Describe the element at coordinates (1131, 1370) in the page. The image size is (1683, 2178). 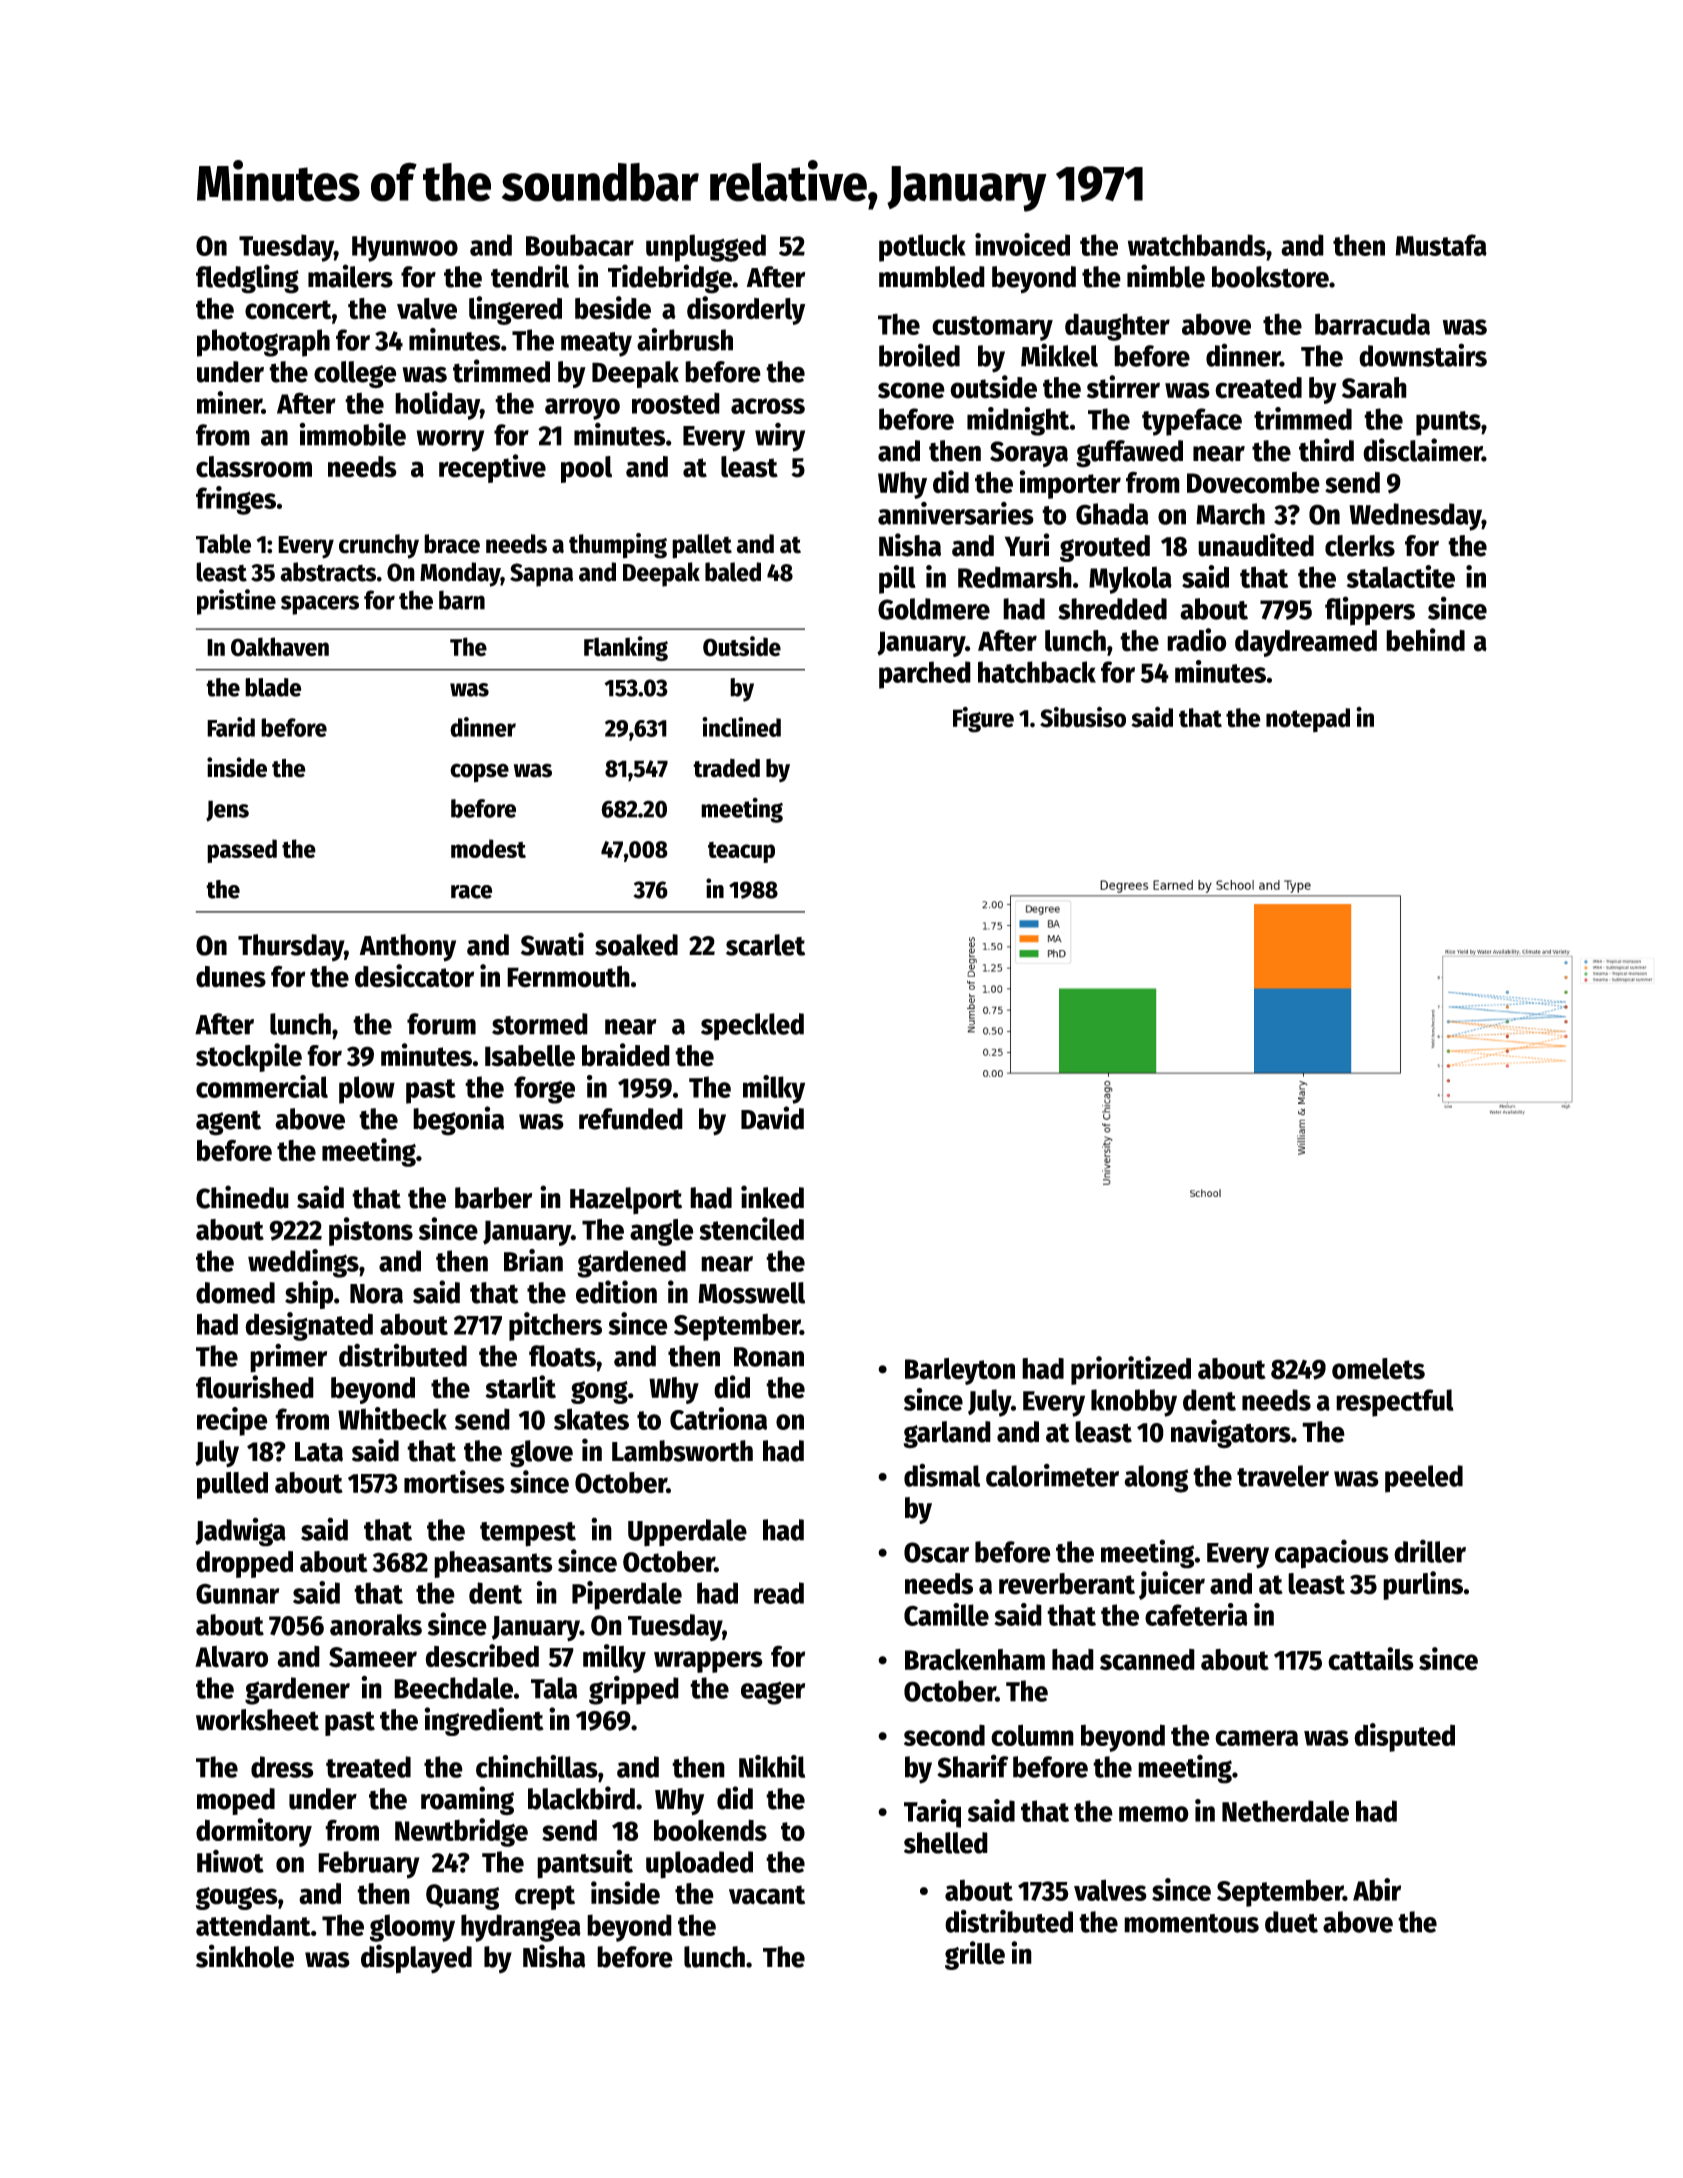
I see `prioritized` at that location.
